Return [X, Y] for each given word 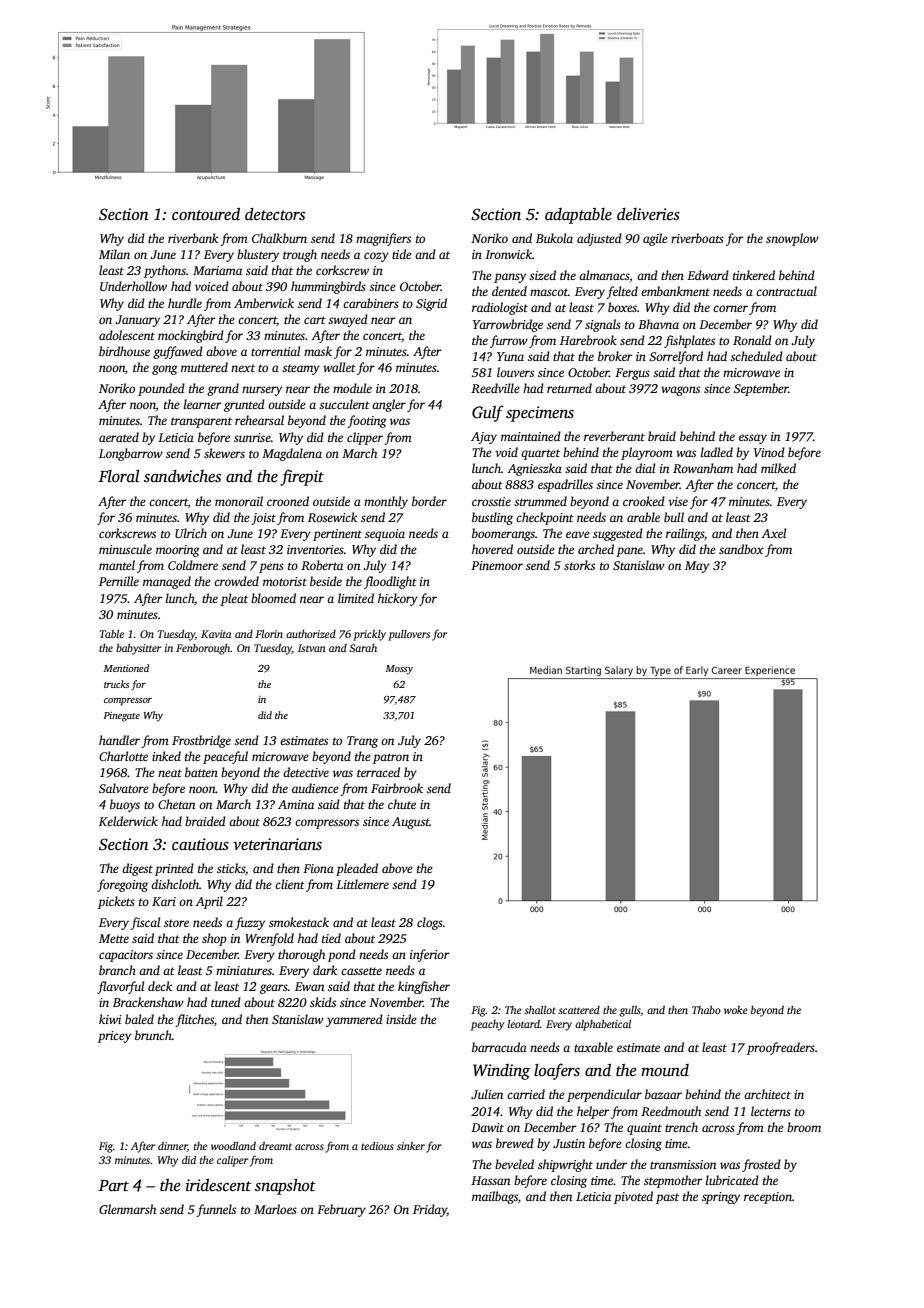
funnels [216, 1210]
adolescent [127, 335]
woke [736, 1010]
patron [391, 758]
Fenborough [203, 649]
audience [315, 788]
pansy [510, 278]
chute [402, 804]
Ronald [752, 340]
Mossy [399, 670]
